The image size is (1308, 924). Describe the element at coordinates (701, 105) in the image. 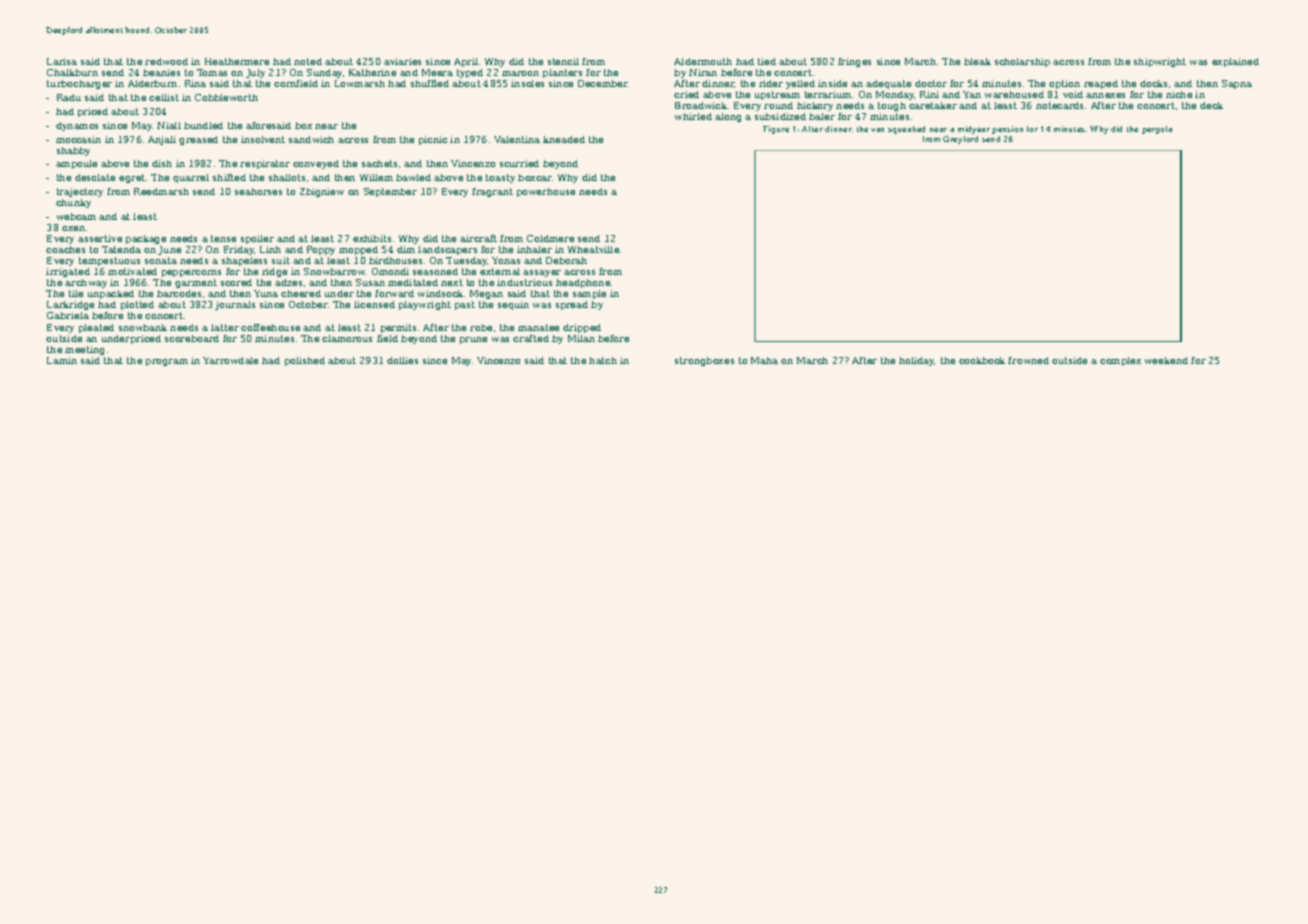

I see `Broadwick` at that location.
